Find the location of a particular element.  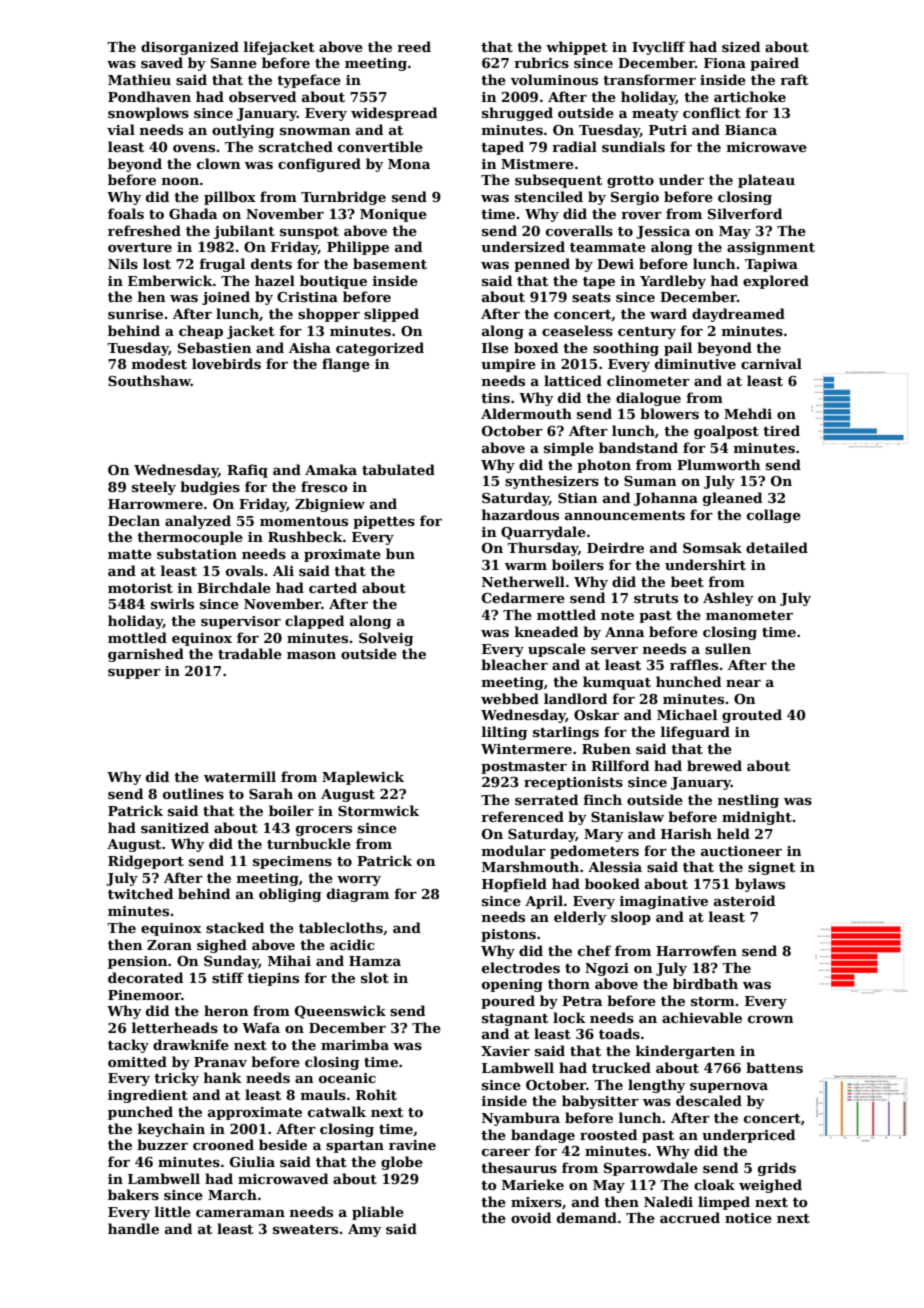

Bianca is located at coordinates (751, 130).
